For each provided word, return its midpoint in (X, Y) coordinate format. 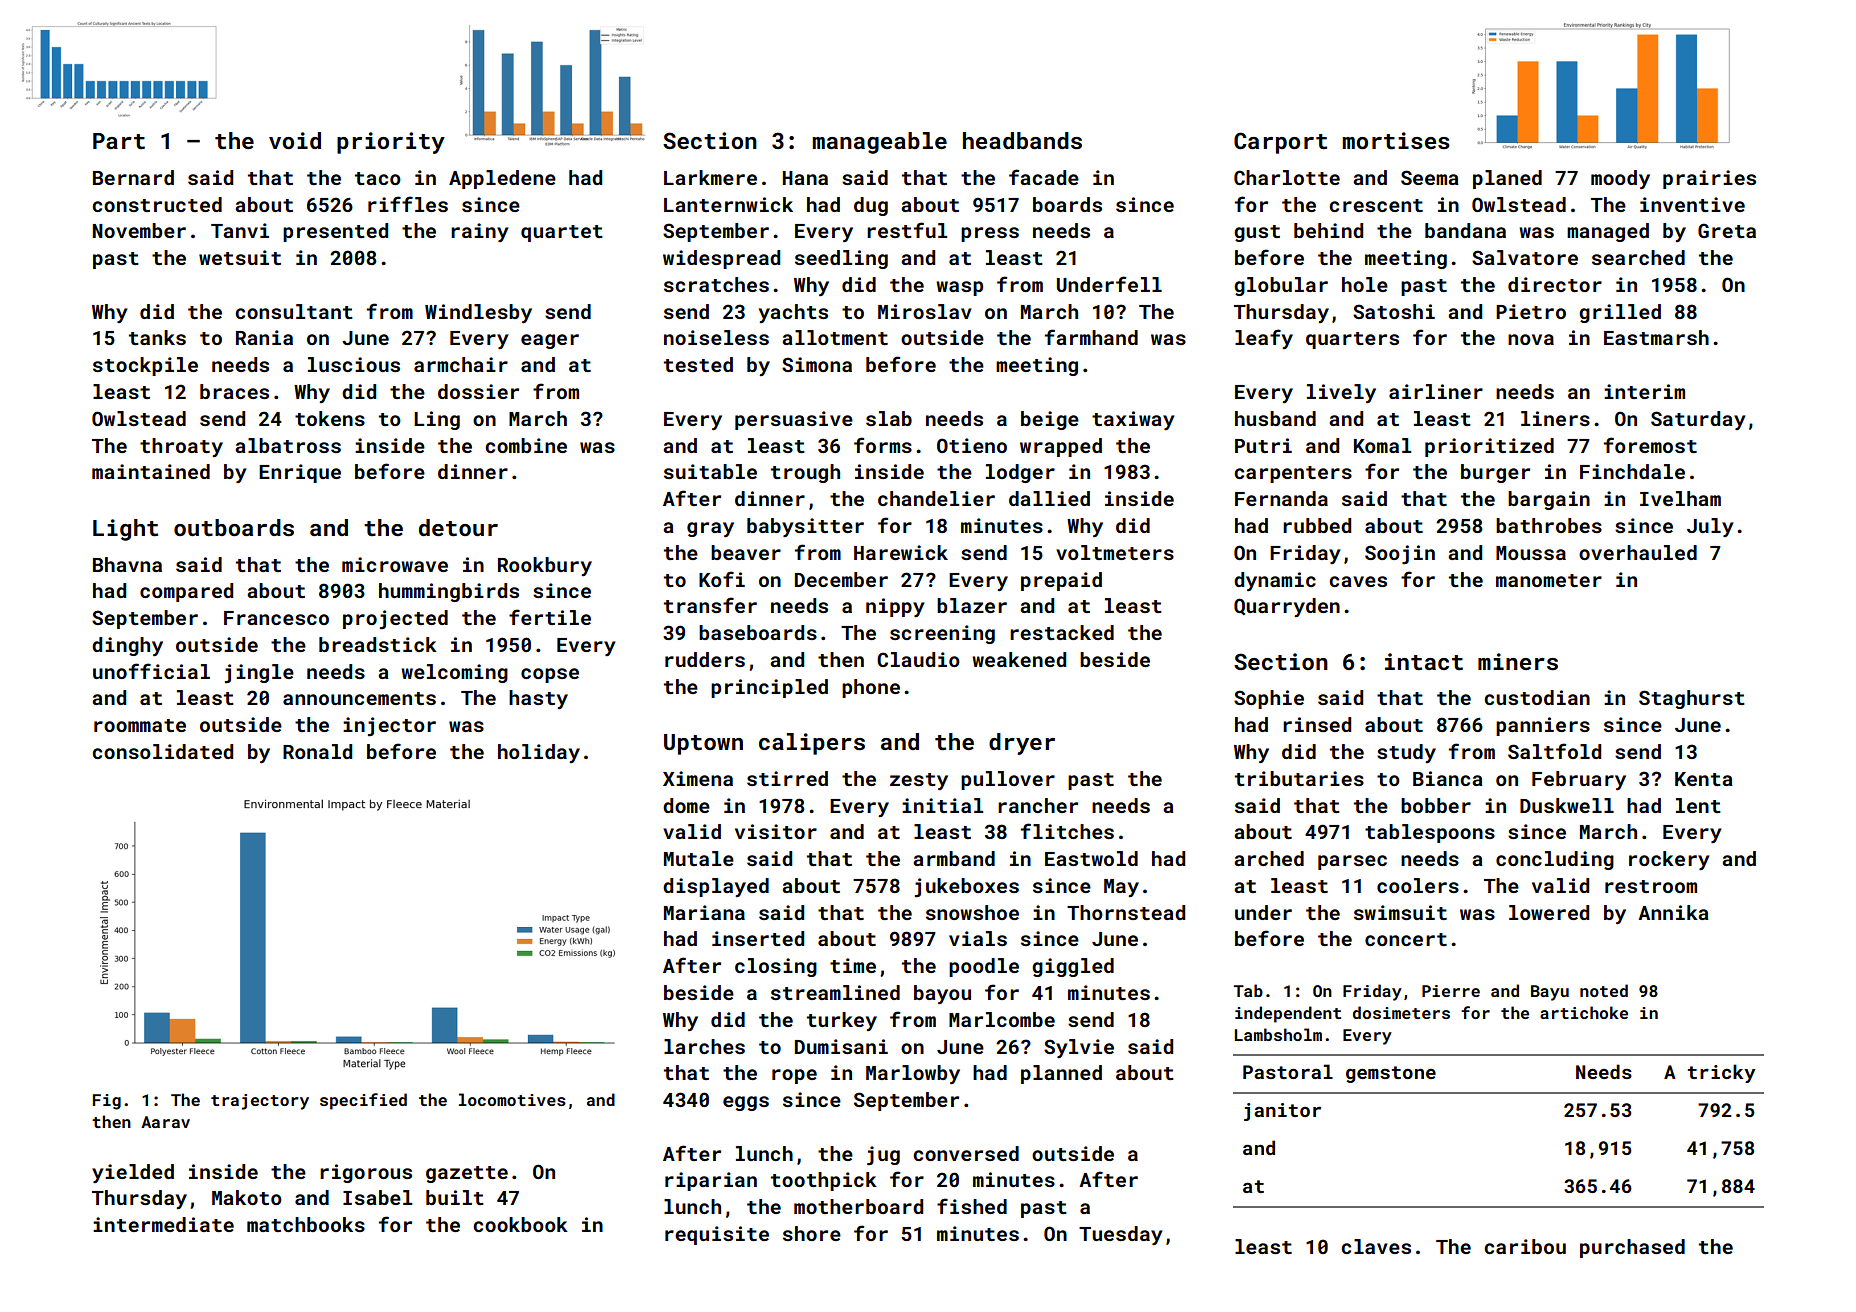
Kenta (1704, 779)
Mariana (704, 912)
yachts (793, 313)
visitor (776, 831)
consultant (294, 311)
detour (458, 527)
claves (1376, 1246)
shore (812, 1233)
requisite (717, 1235)
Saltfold (1554, 751)
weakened (1019, 659)
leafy (1264, 339)
